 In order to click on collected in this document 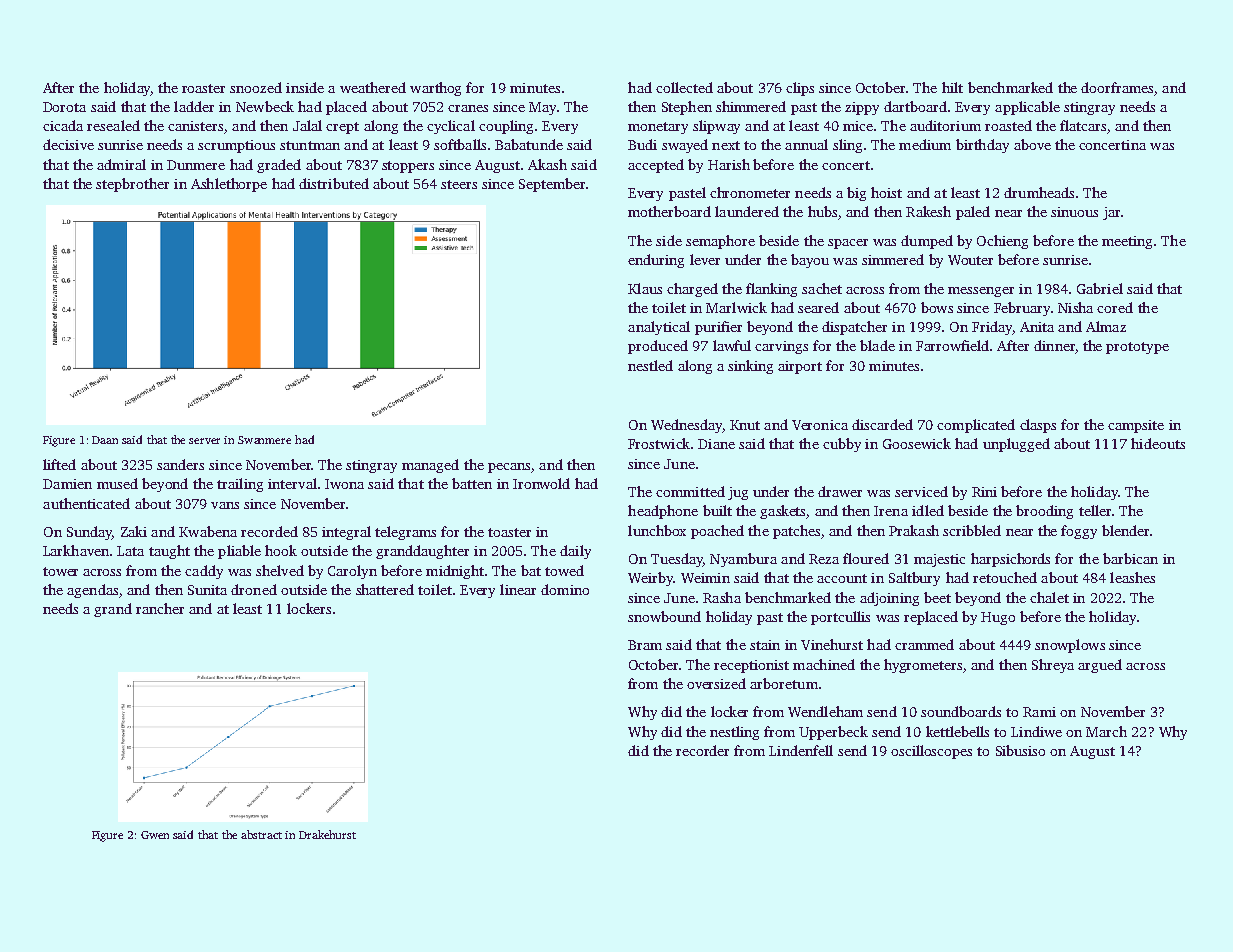, I will do `click(684, 87)`.
